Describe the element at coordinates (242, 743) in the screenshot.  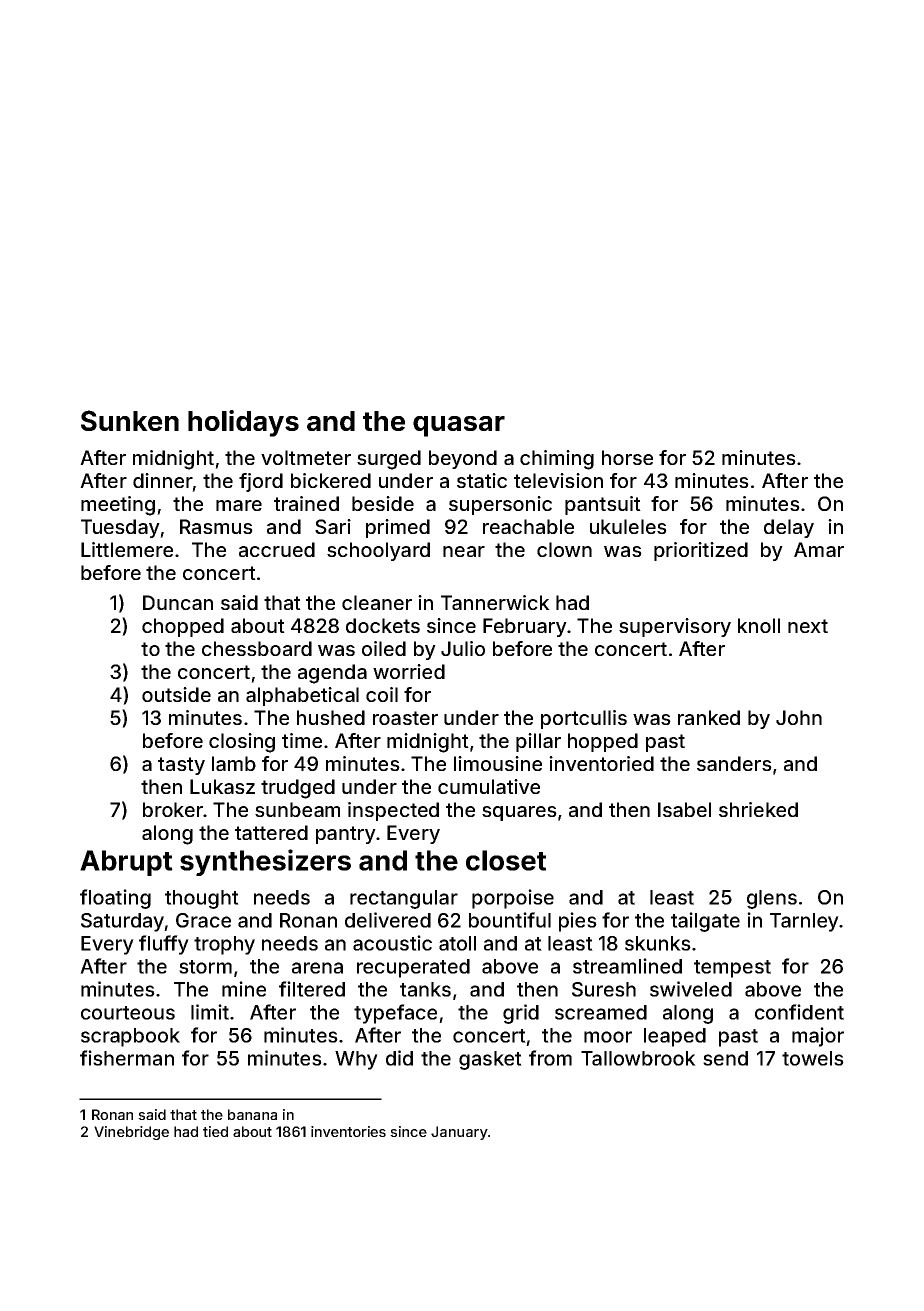
I see `closing` at that location.
